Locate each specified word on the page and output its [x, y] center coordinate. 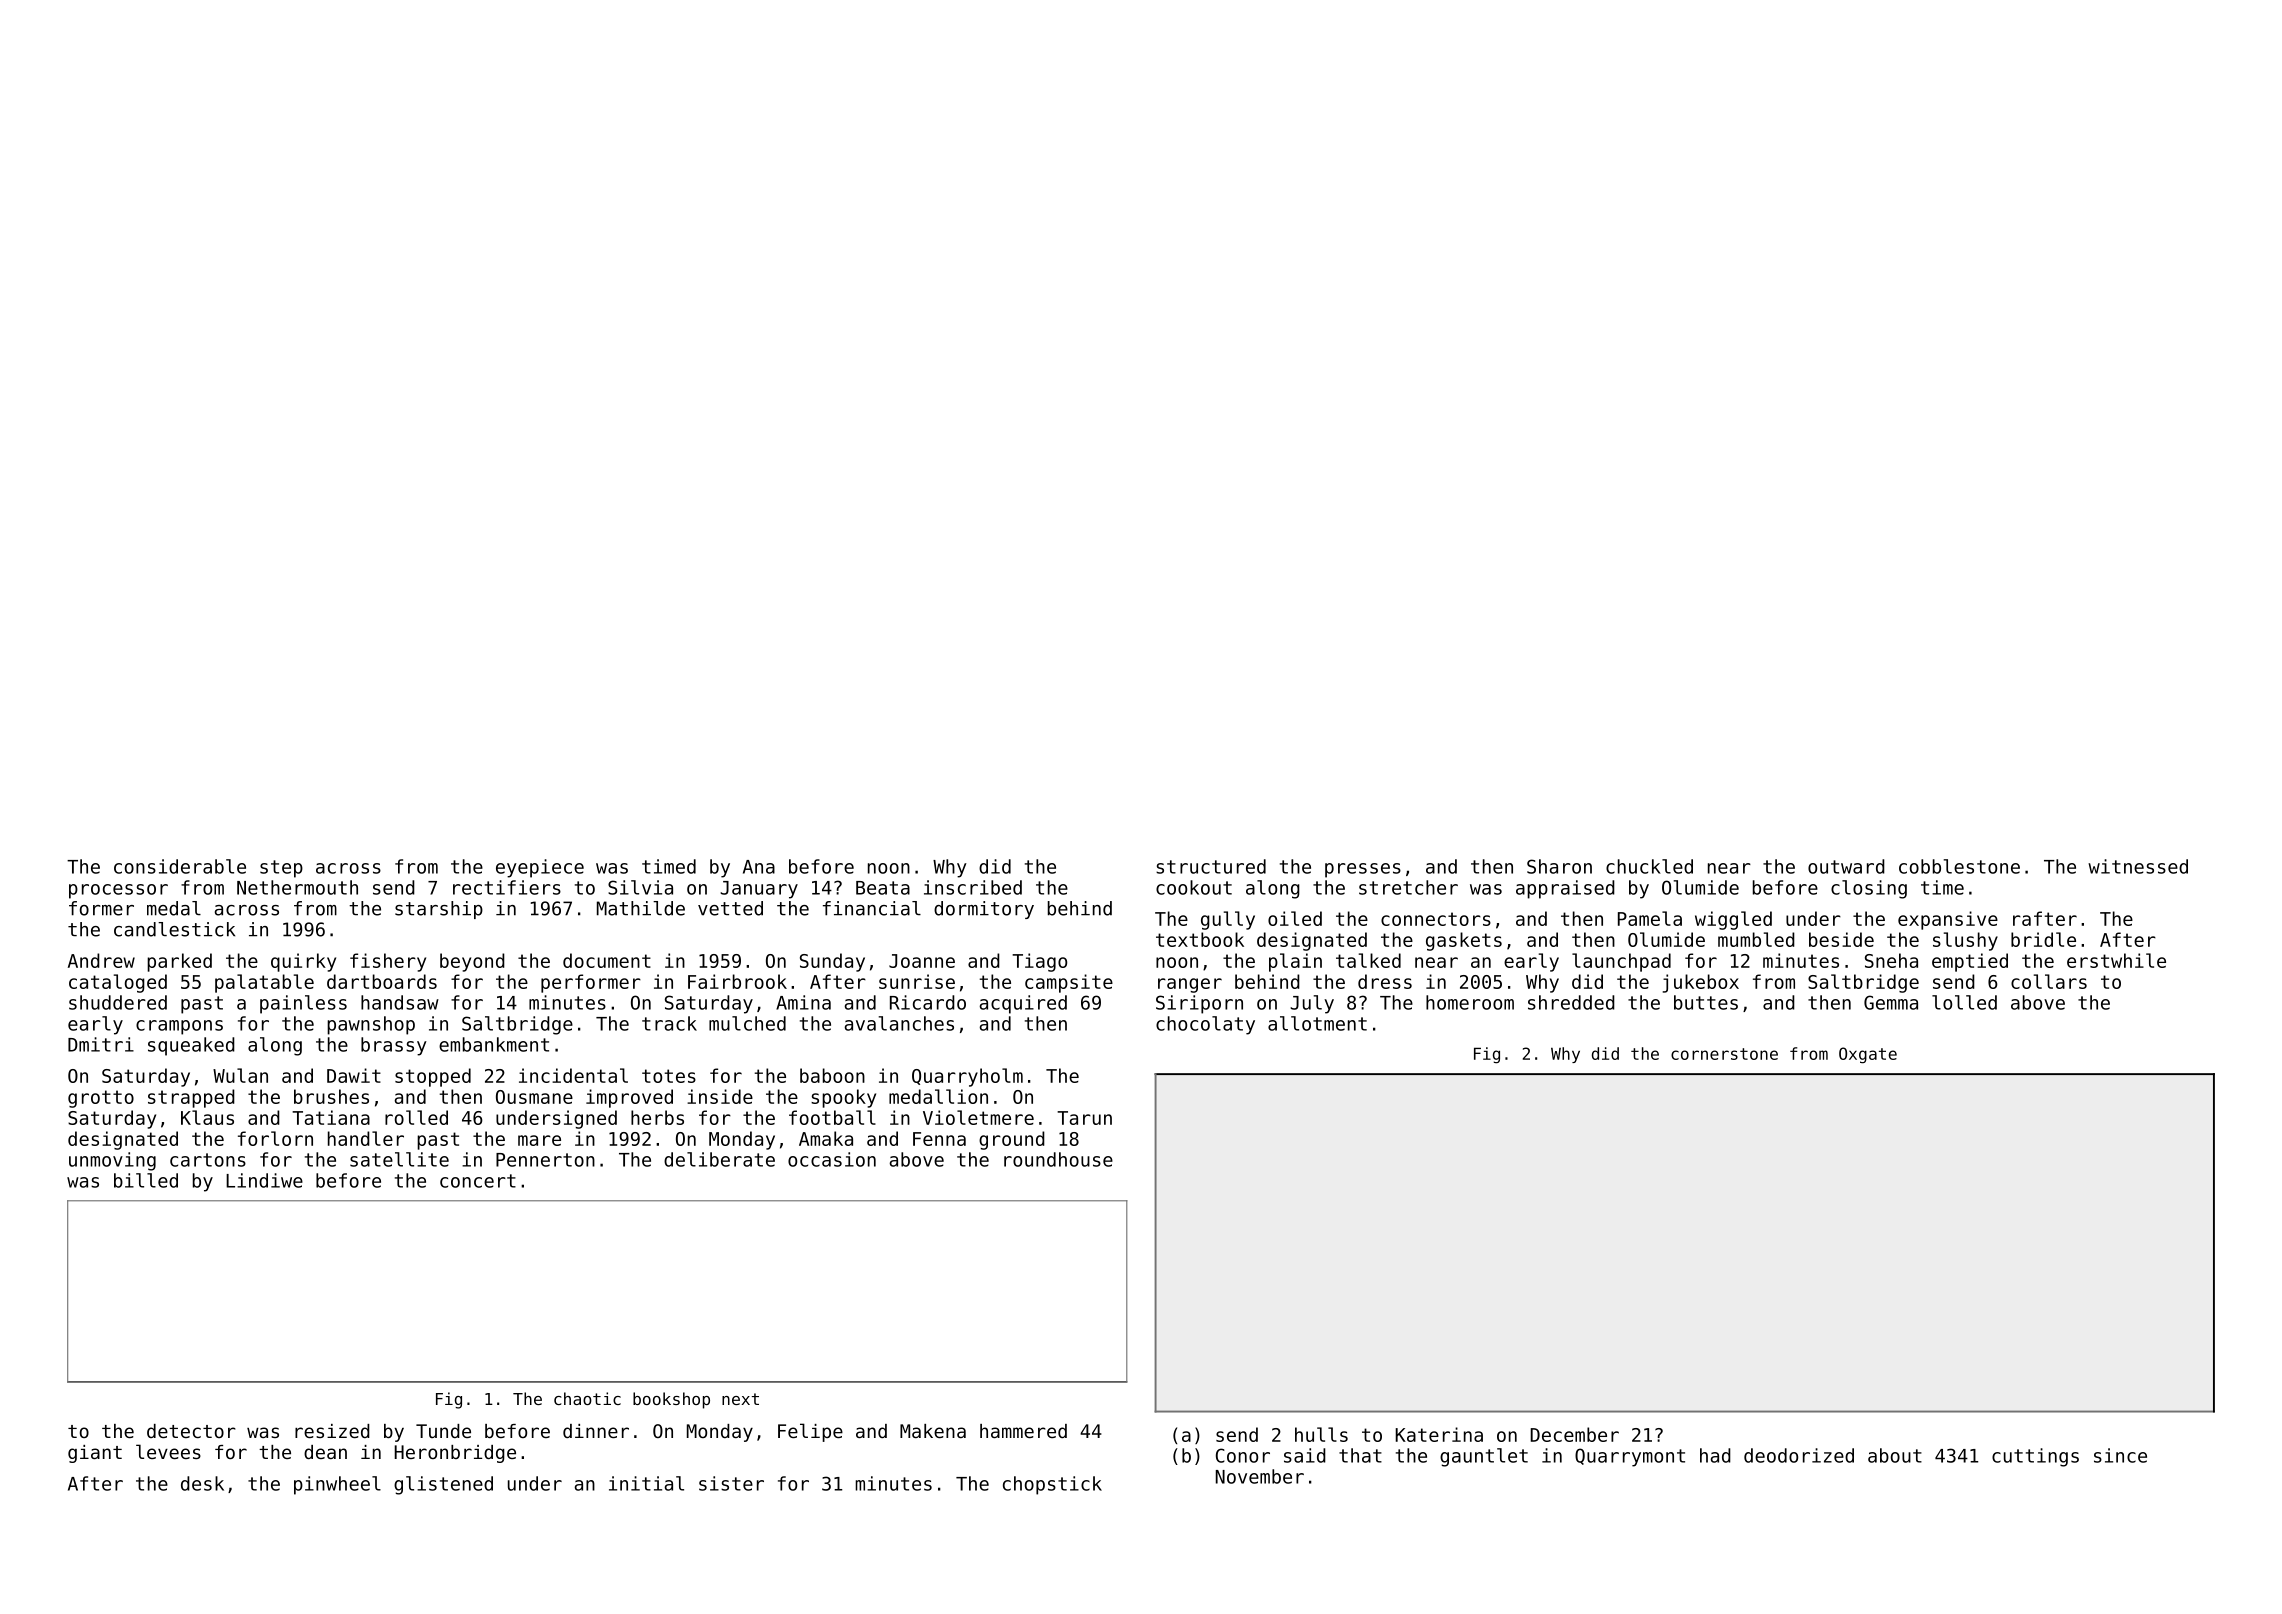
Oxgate [1868, 1055]
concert [478, 1181]
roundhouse [1058, 1159]
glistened [443, 1485]
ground [1012, 1140]
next [740, 1399]
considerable [180, 866]
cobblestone [1959, 866]
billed [146, 1180]
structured [1211, 866]
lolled [1964, 1002]
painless [303, 1004]
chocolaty [1205, 1025]
